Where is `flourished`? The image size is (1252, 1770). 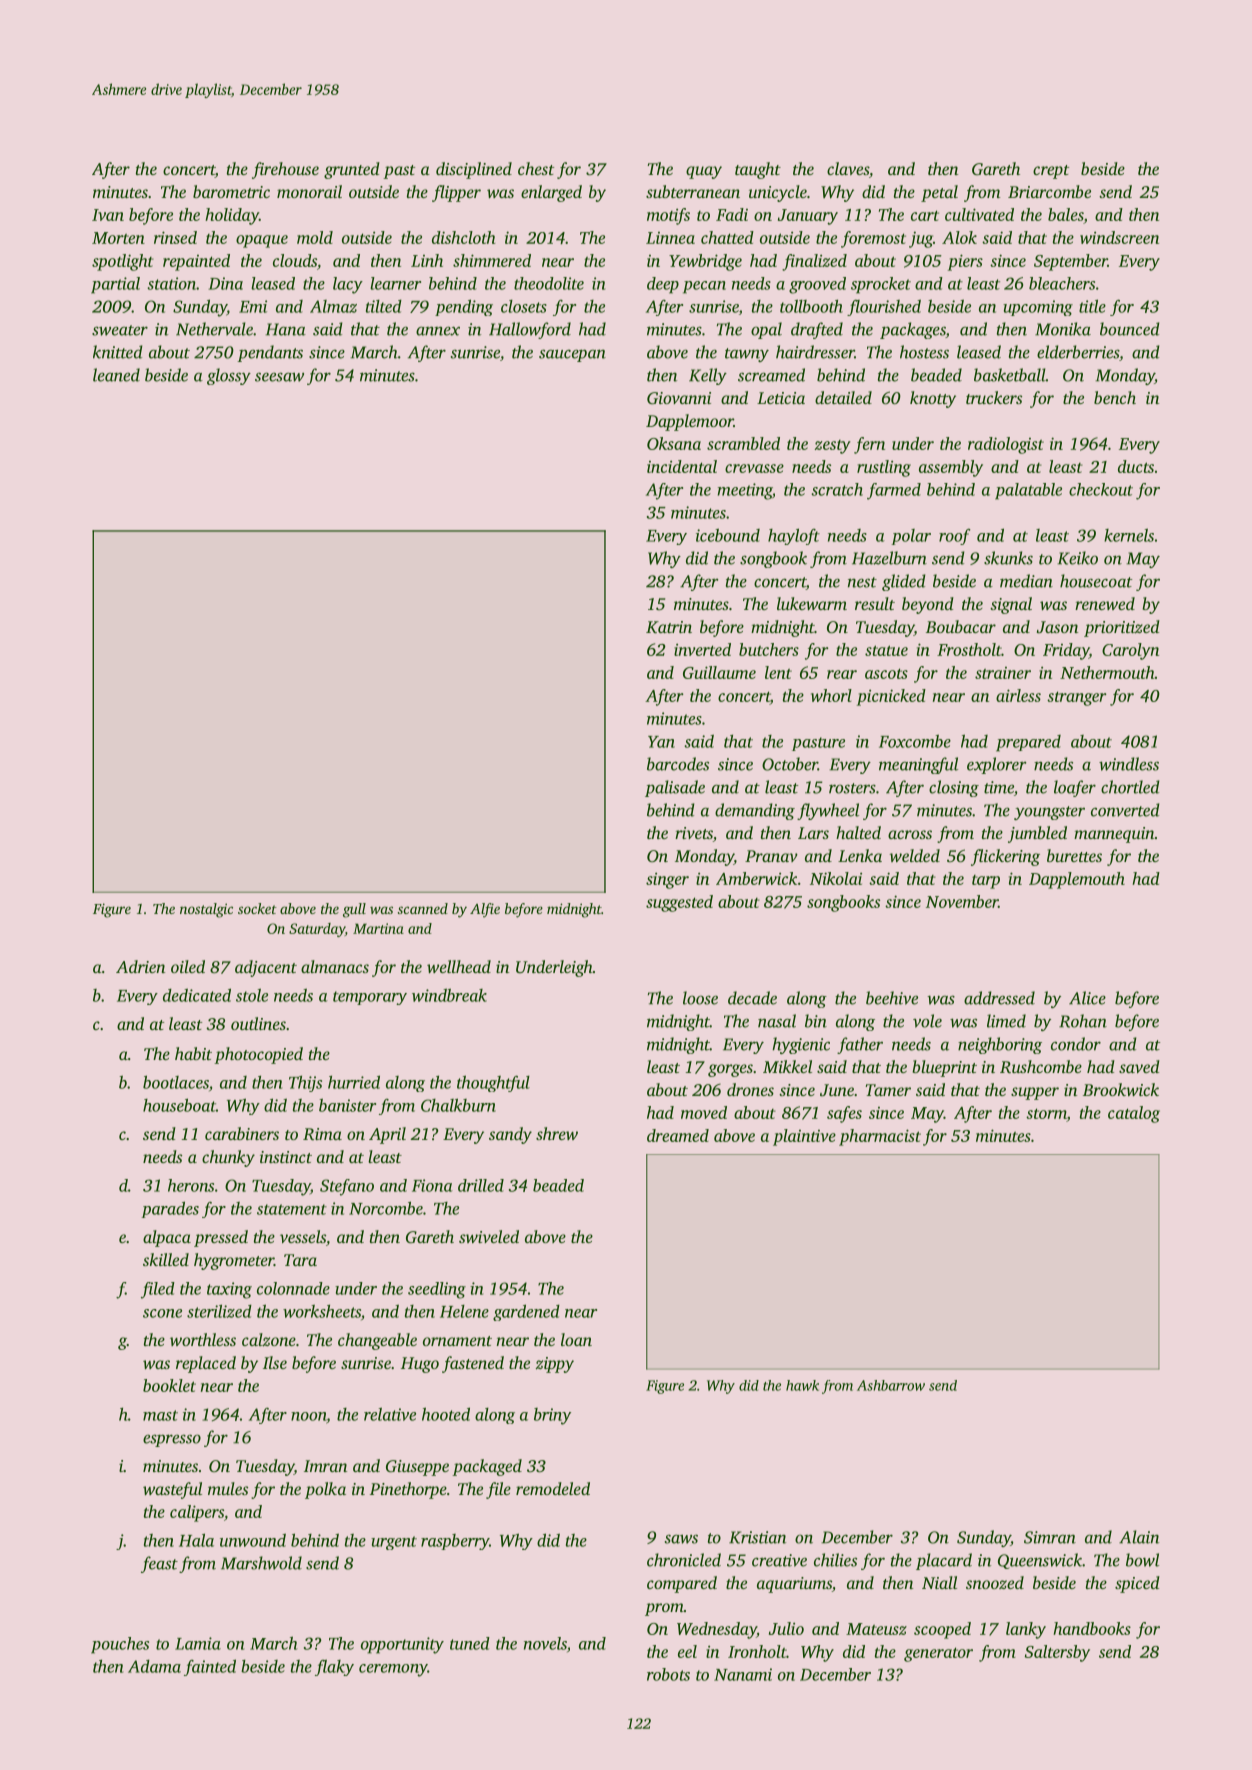
flourished is located at coordinates (884, 307).
